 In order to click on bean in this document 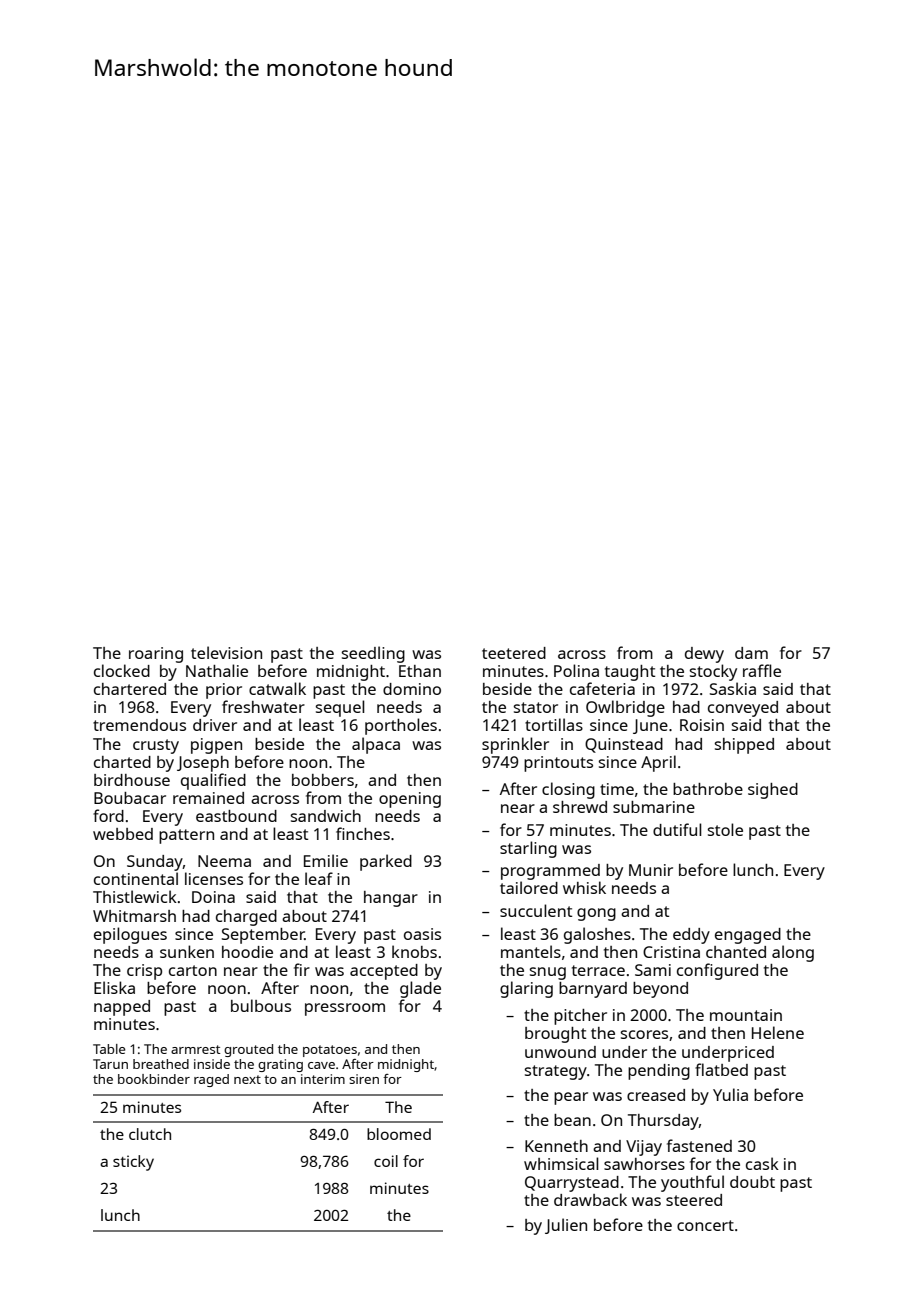, I will do `click(572, 1120)`.
